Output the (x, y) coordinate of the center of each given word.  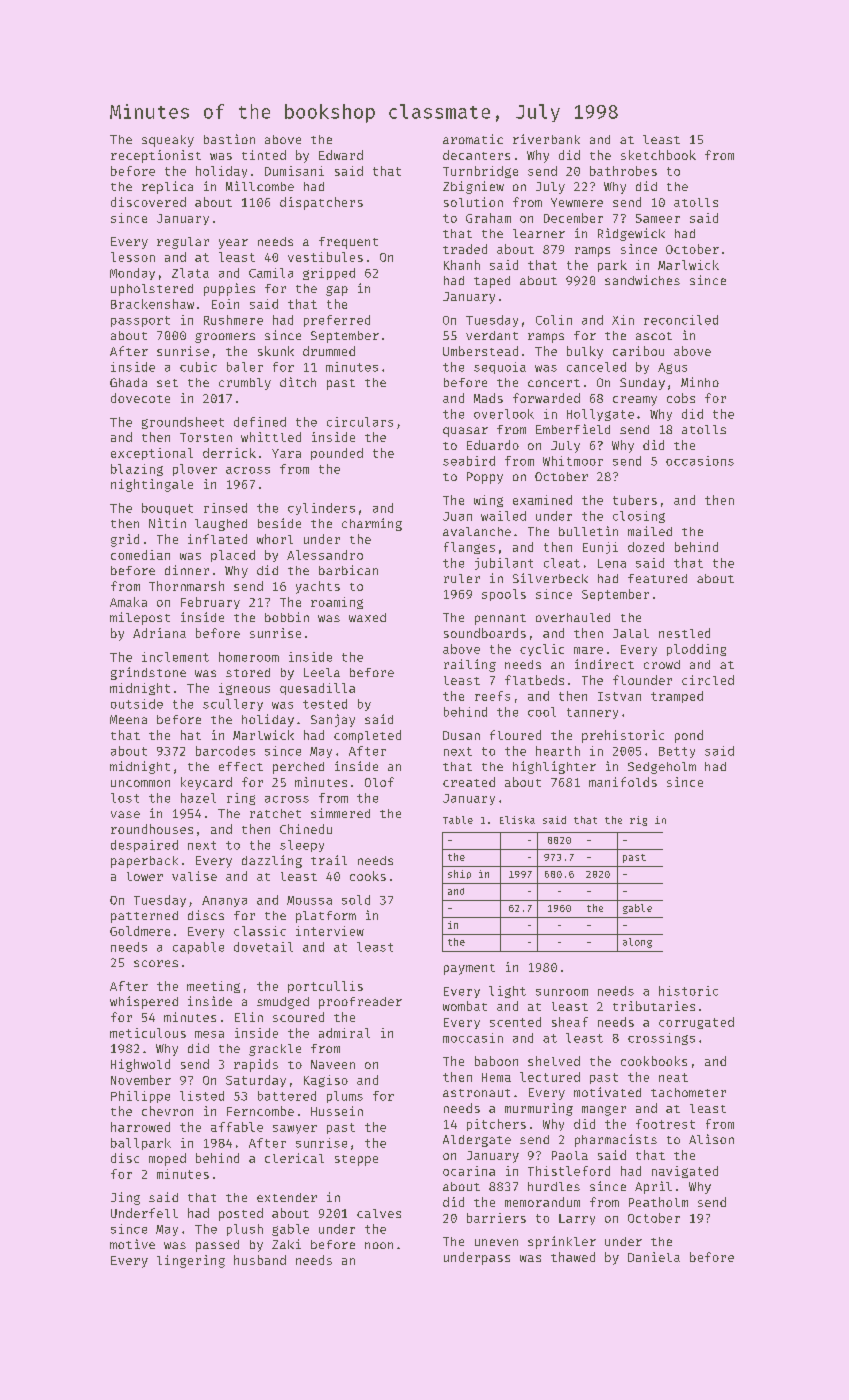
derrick (229, 453)
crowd (662, 664)
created (469, 782)
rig (638, 821)
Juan (457, 516)
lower (145, 876)
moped (167, 1159)
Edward (341, 155)
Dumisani (294, 171)
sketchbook (658, 155)
